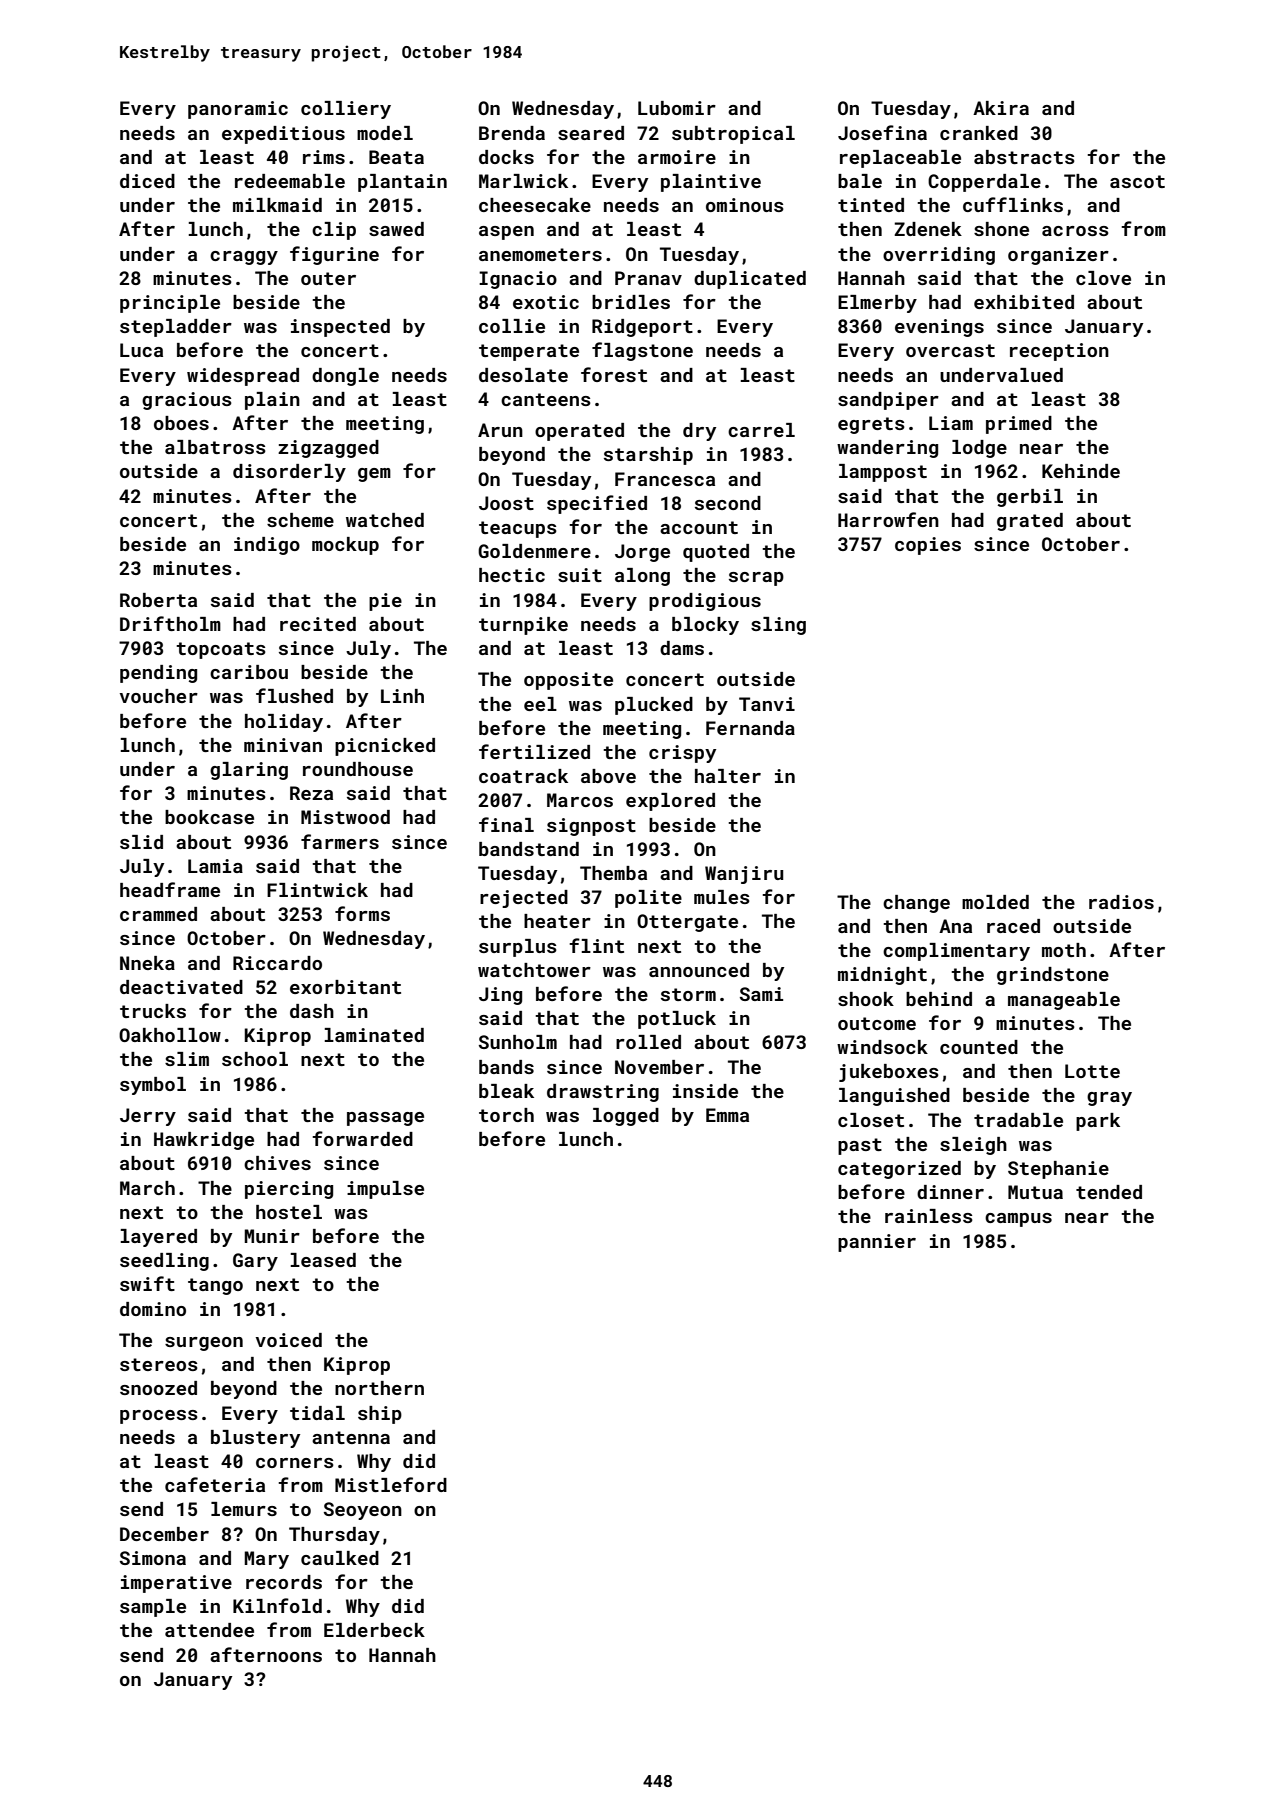  Describe the element at coordinates (1001, 108) in the screenshot. I see `Akira` at that location.
